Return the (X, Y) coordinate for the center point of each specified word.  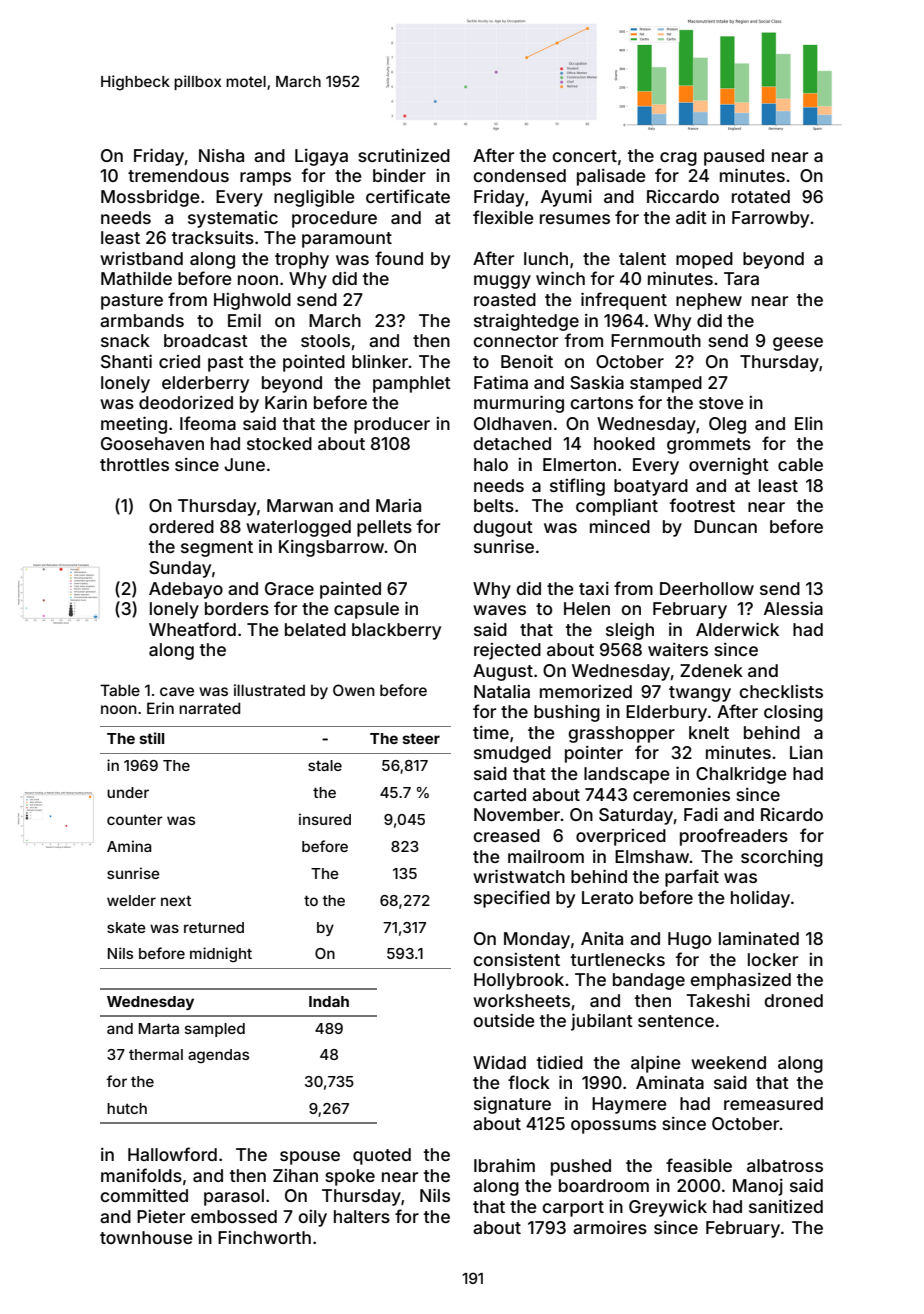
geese (798, 344)
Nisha (221, 155)
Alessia (793, 608)
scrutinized (404, 155)
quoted (382, 1156)
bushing (567, 713)
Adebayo (186, 590)
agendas (218, 1056)
